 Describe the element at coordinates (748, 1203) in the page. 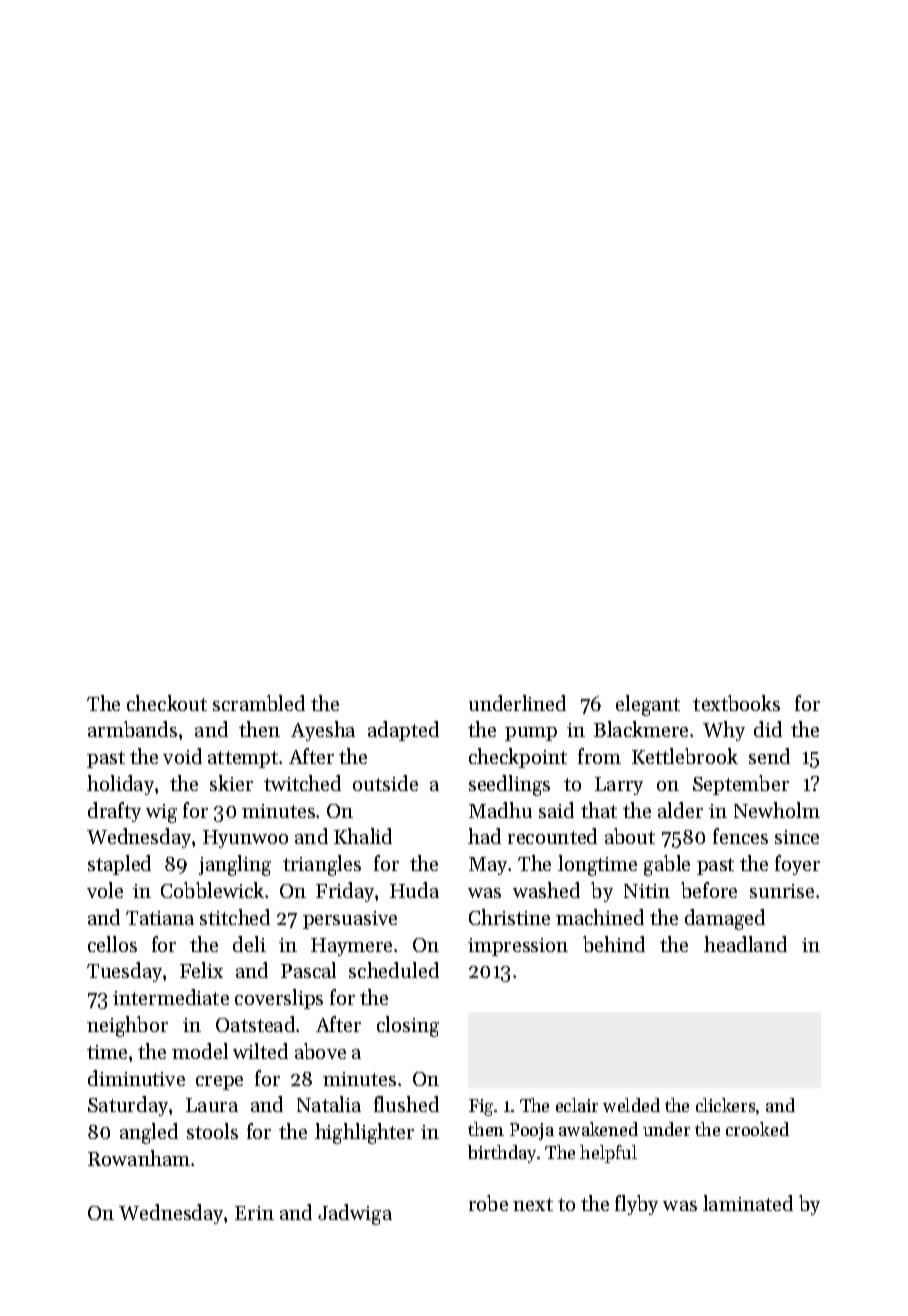

I see `laminated` at that location.
